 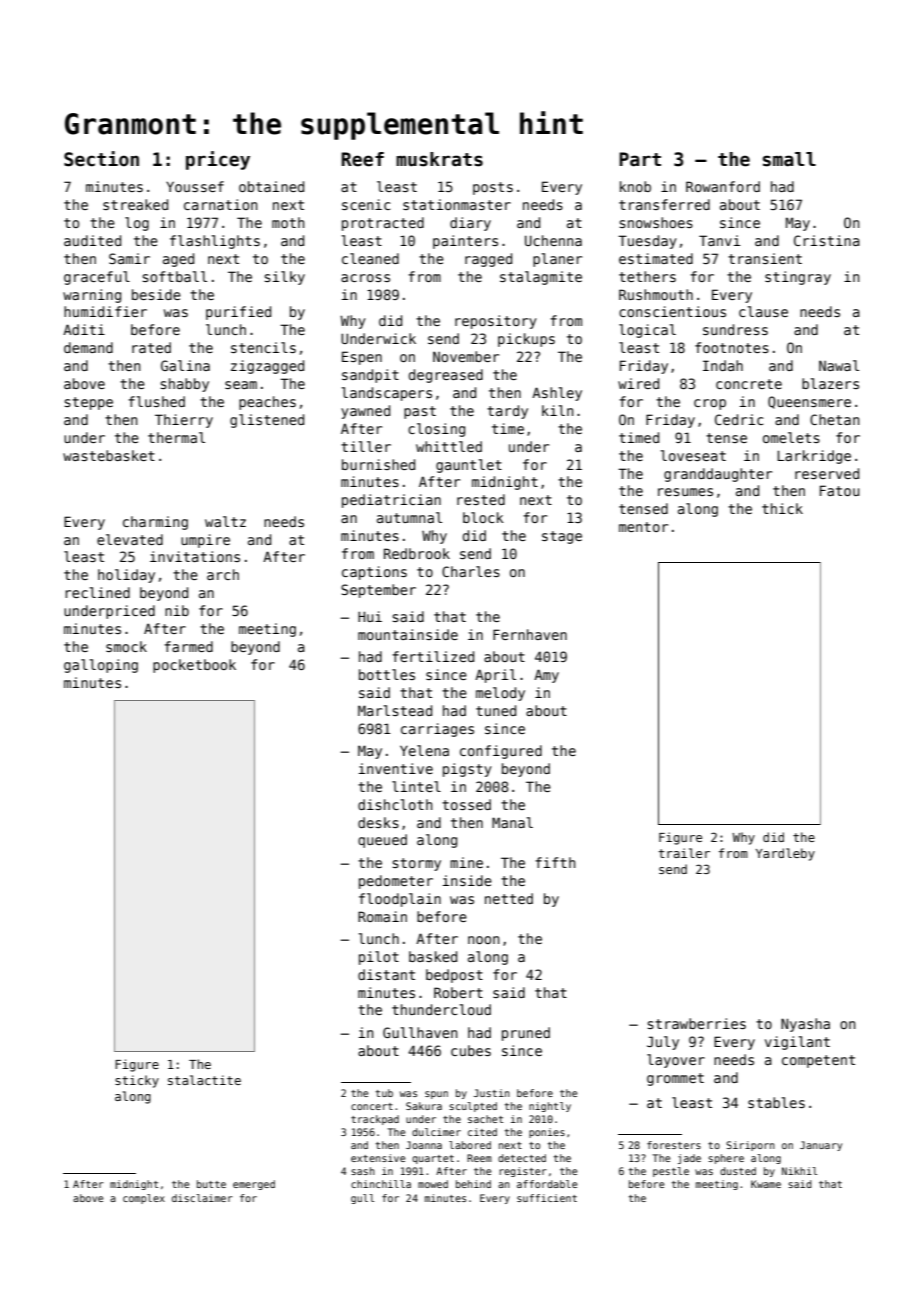 What do you see at coordinates (88, 403) in the screenshot?
I see `steppe` at bounding box center [88, 403].
